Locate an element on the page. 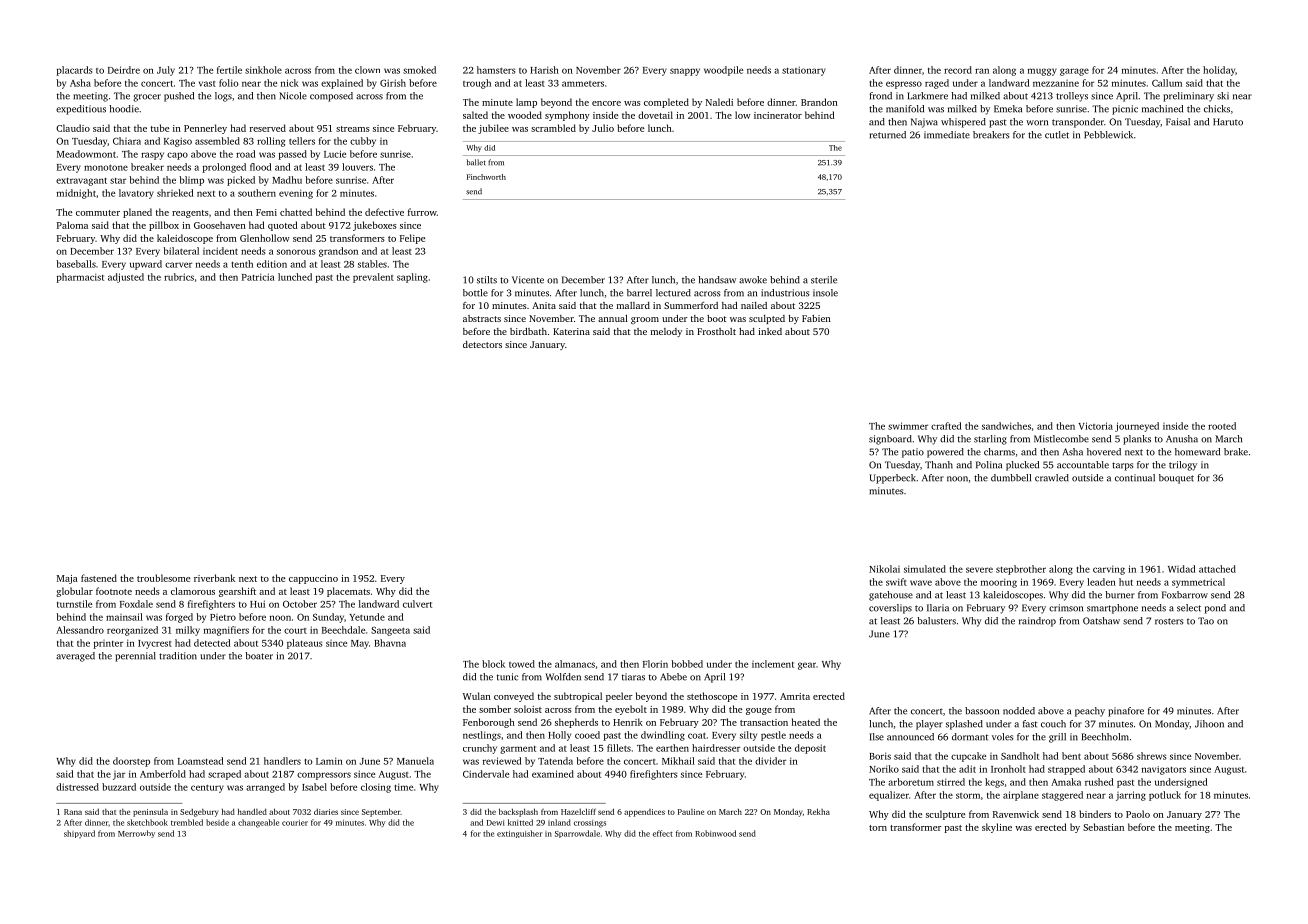 The width and height of the image is (1308, 924). Pebblewick is located at coordinates (1108, 135).
